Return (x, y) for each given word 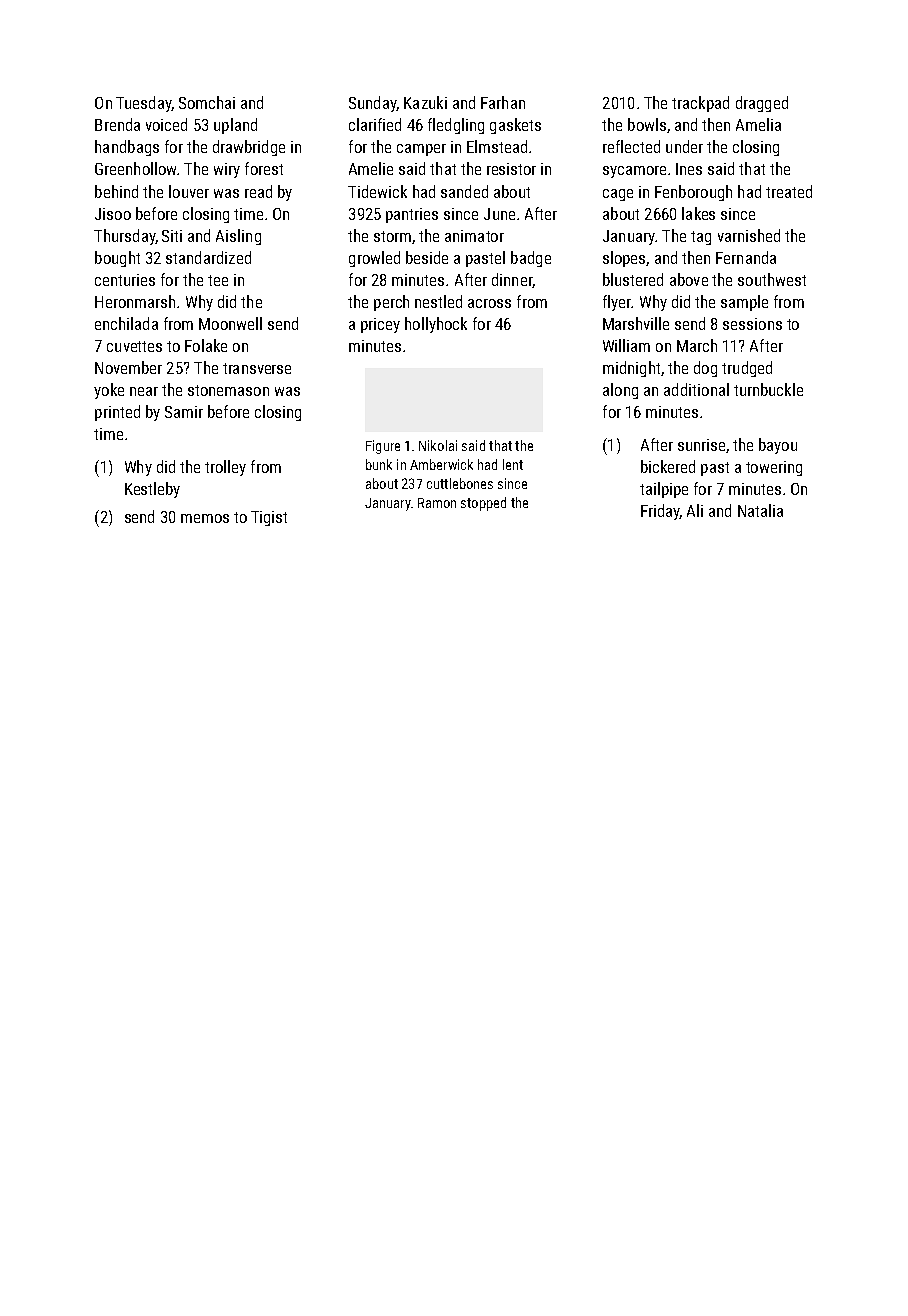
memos (205, 518)
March (697, 345)
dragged (762, 104)
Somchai (207, 102)
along (620, 391)
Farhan (503, 102)
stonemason (228, 390)
